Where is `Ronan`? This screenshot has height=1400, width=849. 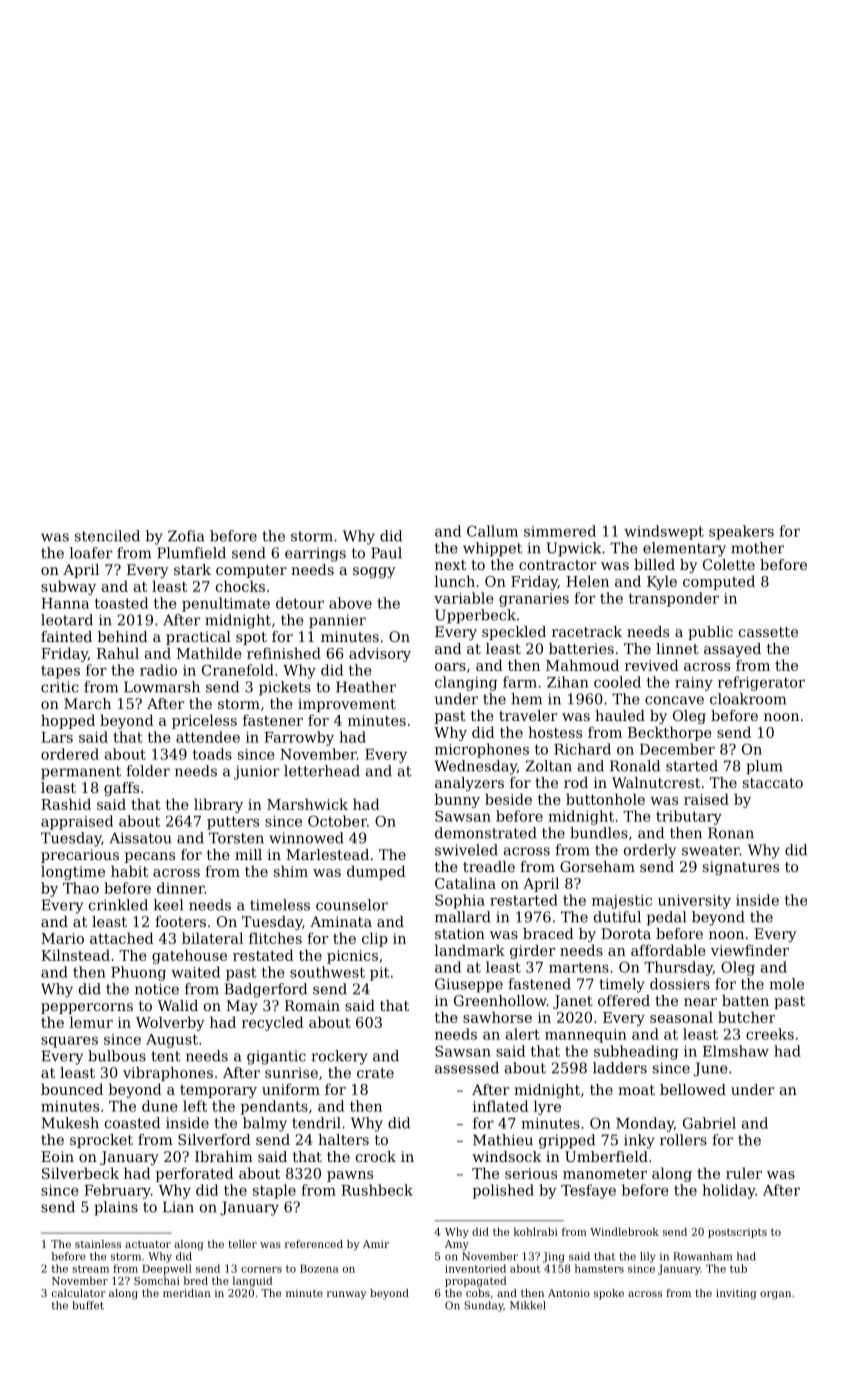 Ronan is located at coordinates (731, 833).
